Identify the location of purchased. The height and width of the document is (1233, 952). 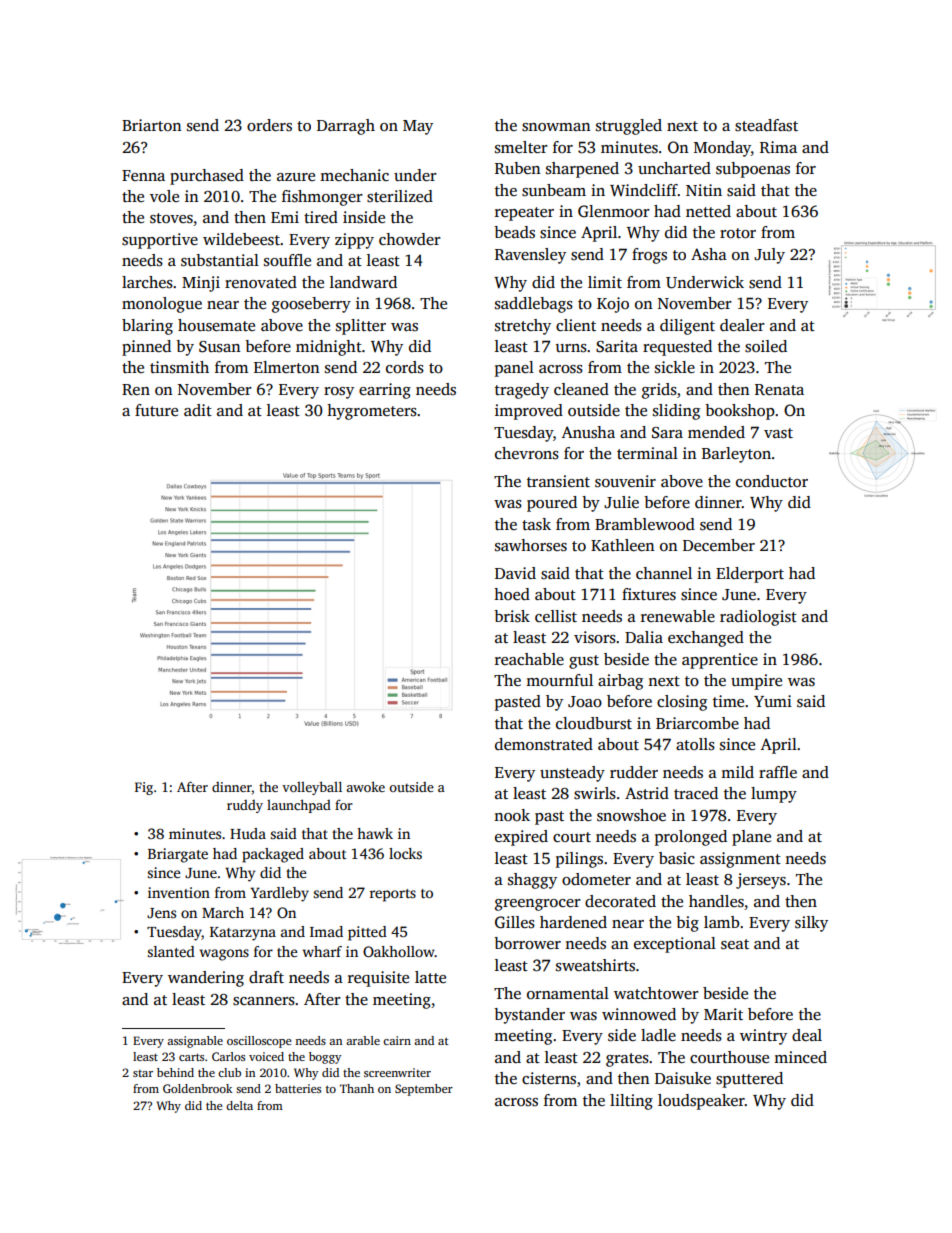
(207, 177).
